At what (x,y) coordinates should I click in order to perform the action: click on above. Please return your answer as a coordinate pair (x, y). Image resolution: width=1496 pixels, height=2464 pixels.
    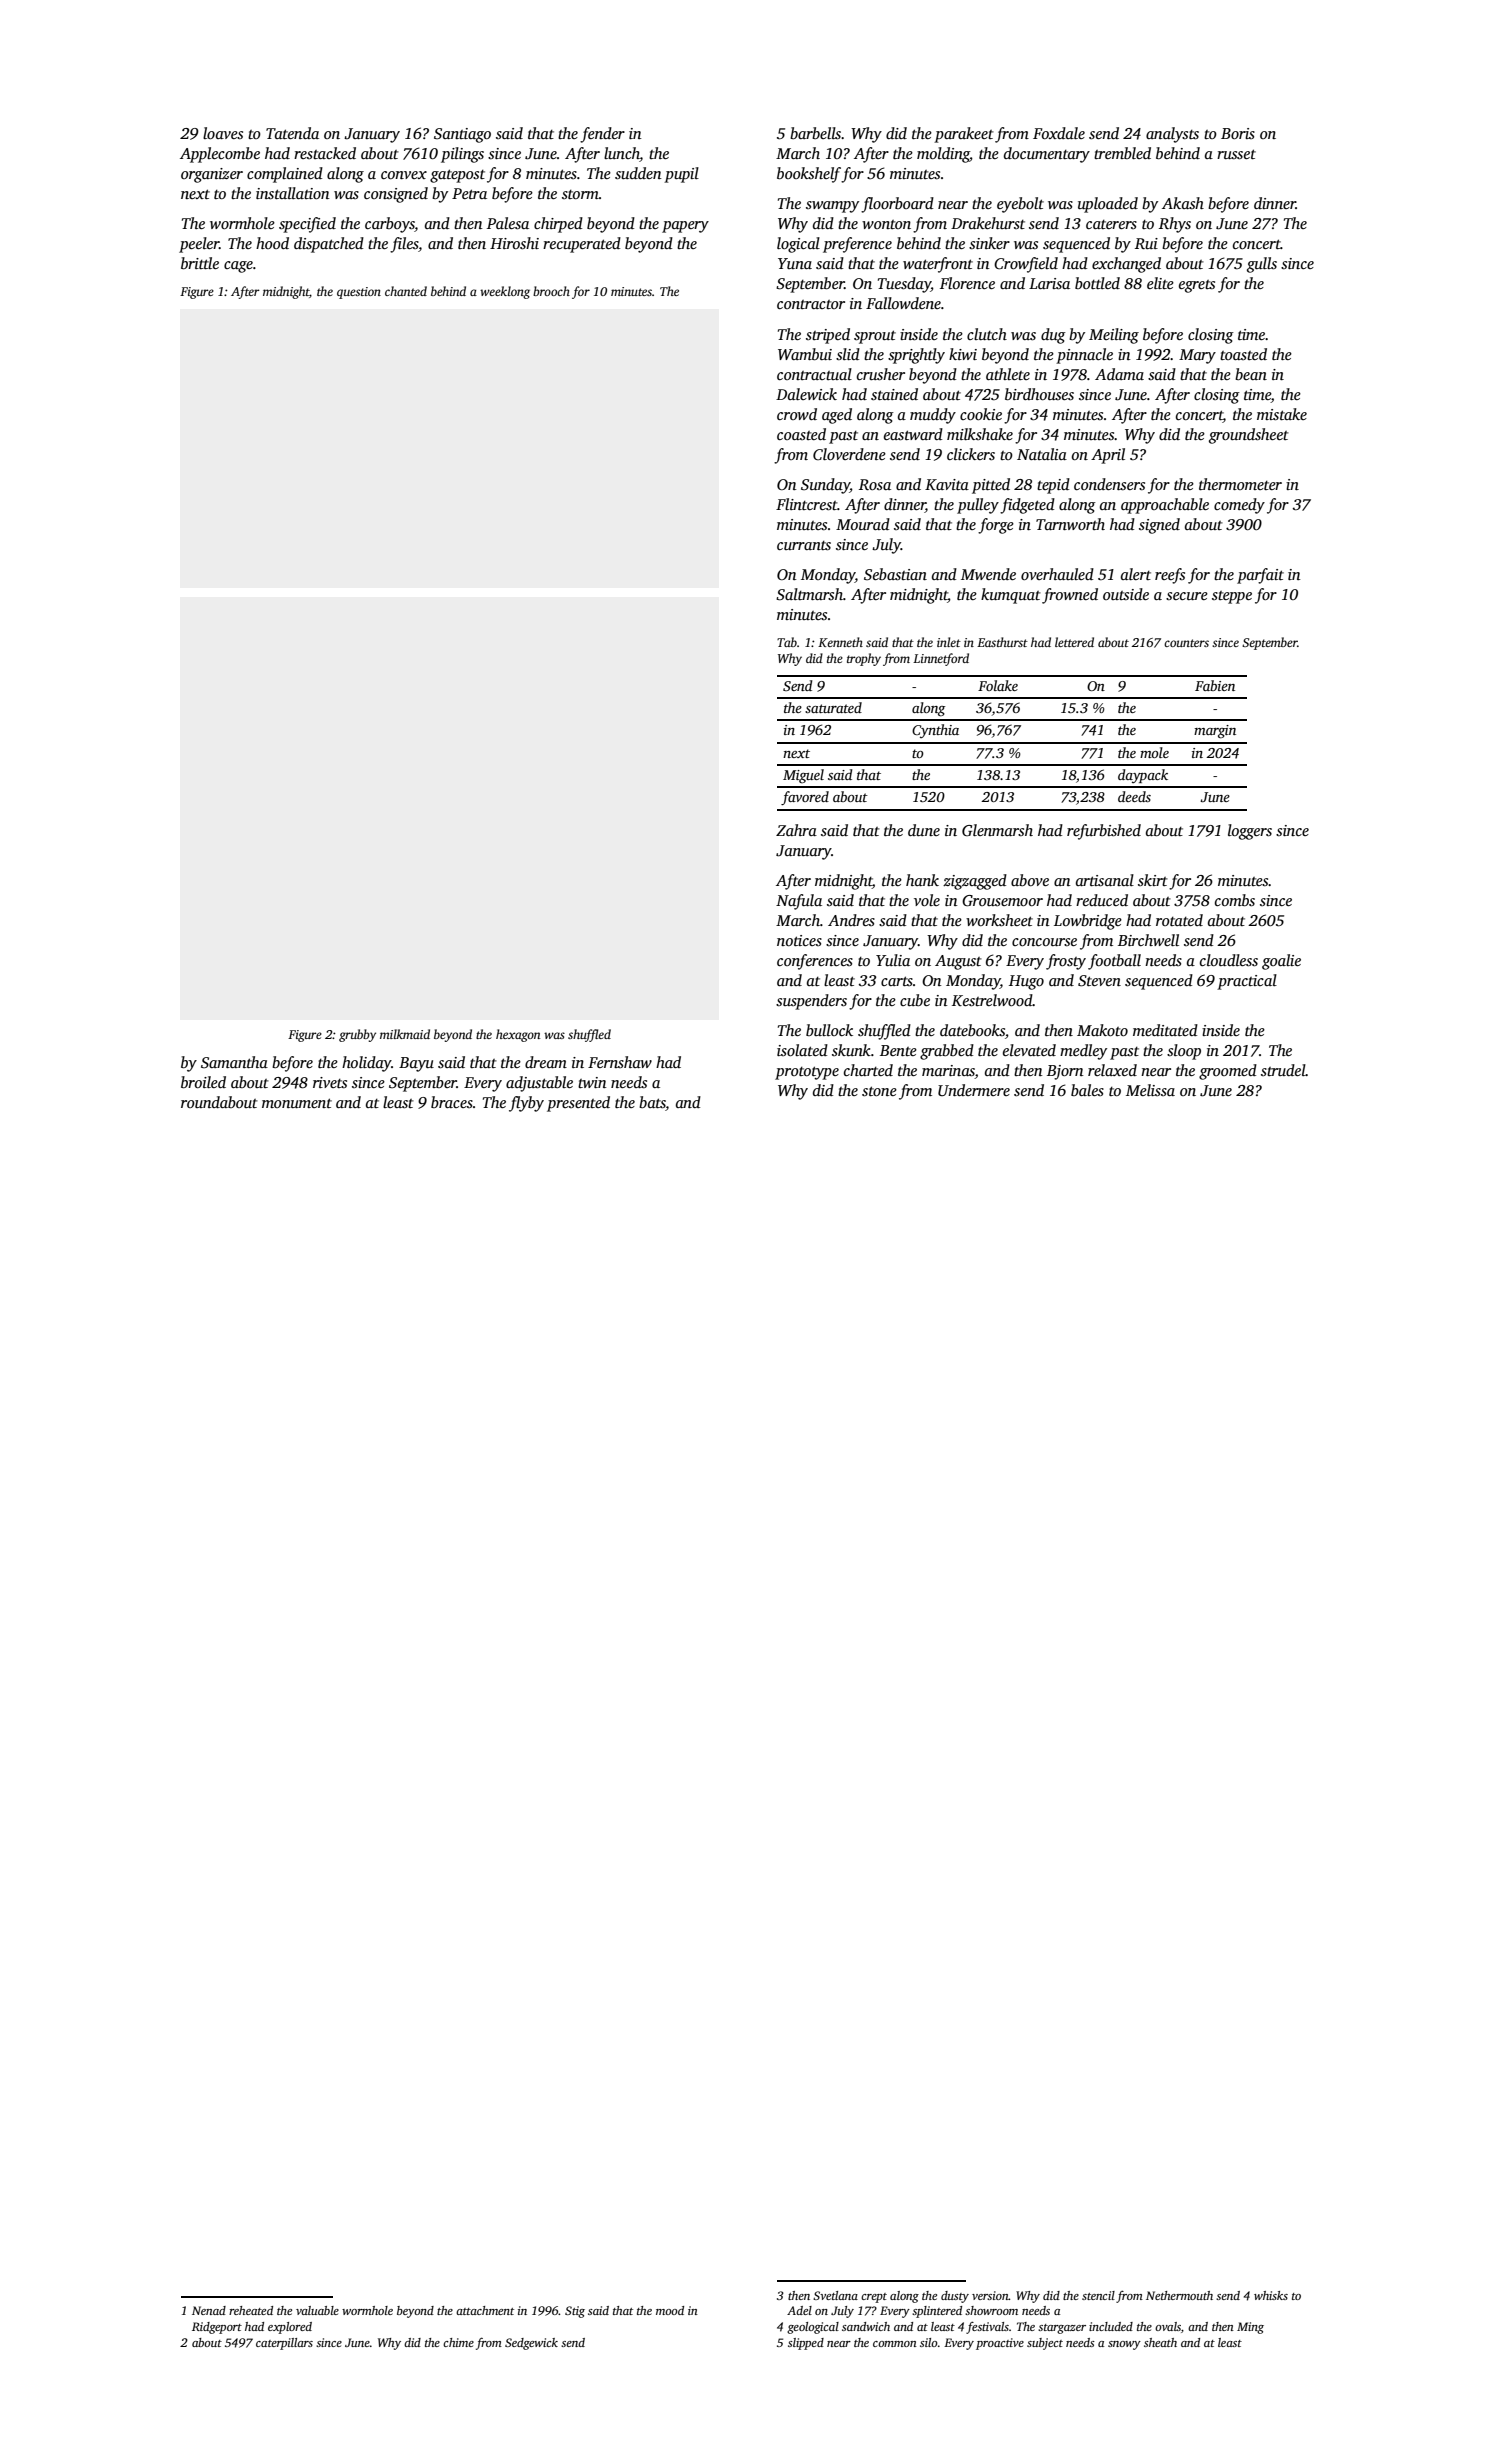
    Looking at the image, I should click on (1030, 880).
